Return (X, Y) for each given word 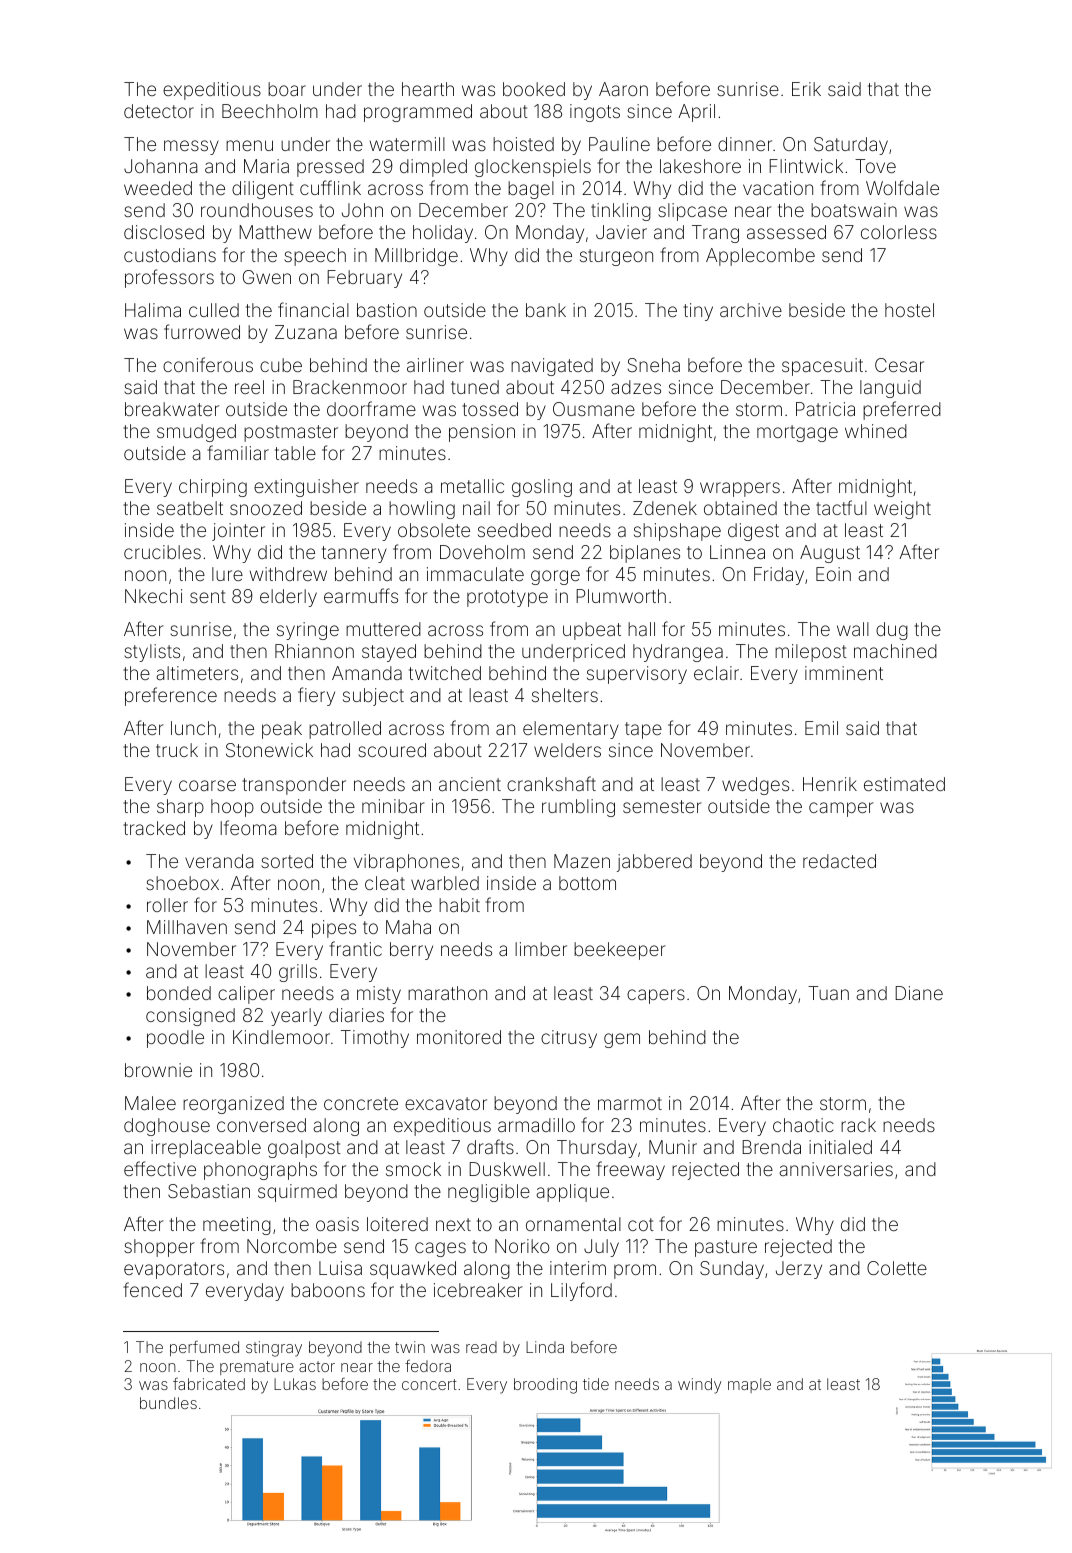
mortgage (797, 433)
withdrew (288, 574)
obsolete (434, 530)
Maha (408, 927)
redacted (839, 861)
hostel (909, 310)
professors (169, 278)
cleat (385, 883)
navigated (552, 367)
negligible (489, 1193)
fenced (153, 1289)
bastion (387, 310)
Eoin (833, 574)
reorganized (233, 1105)
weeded (158, 188)
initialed (840, 1147)
